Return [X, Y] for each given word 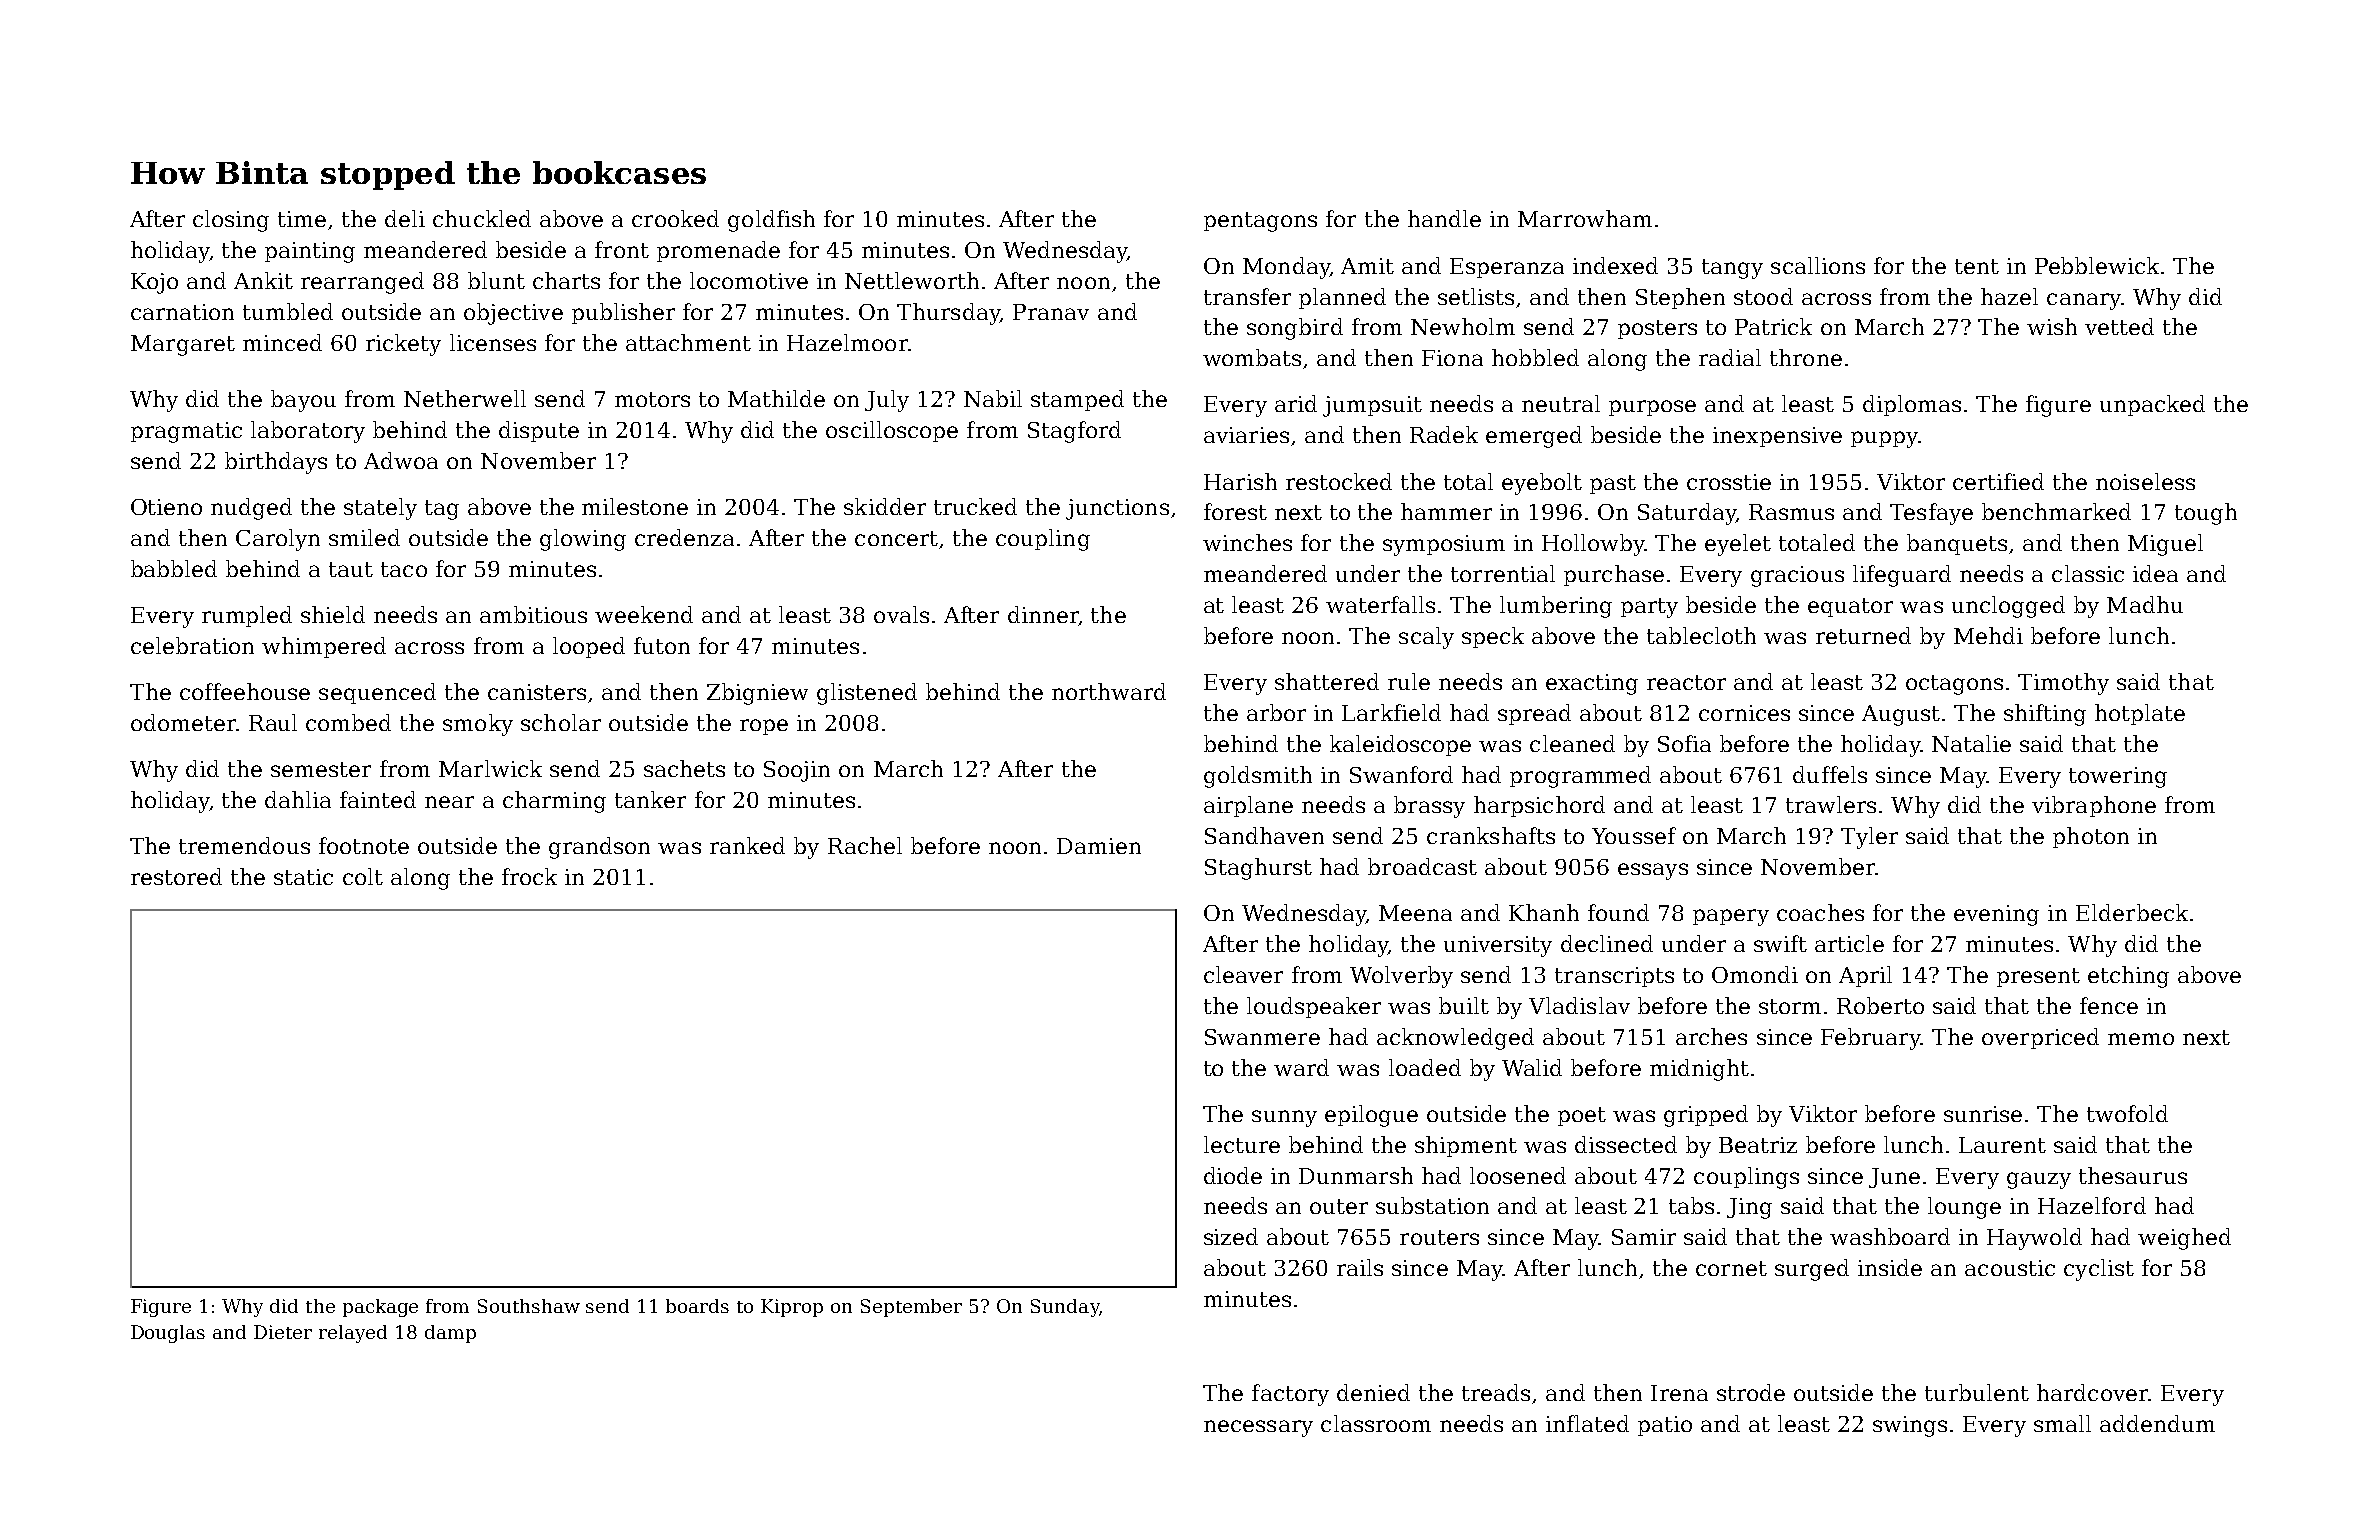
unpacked [2152, 405]
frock [529, 876]
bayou [303, 401]
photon [2091, 837]
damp [450, 1334]
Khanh [1544, 912]
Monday [1286, 268]
